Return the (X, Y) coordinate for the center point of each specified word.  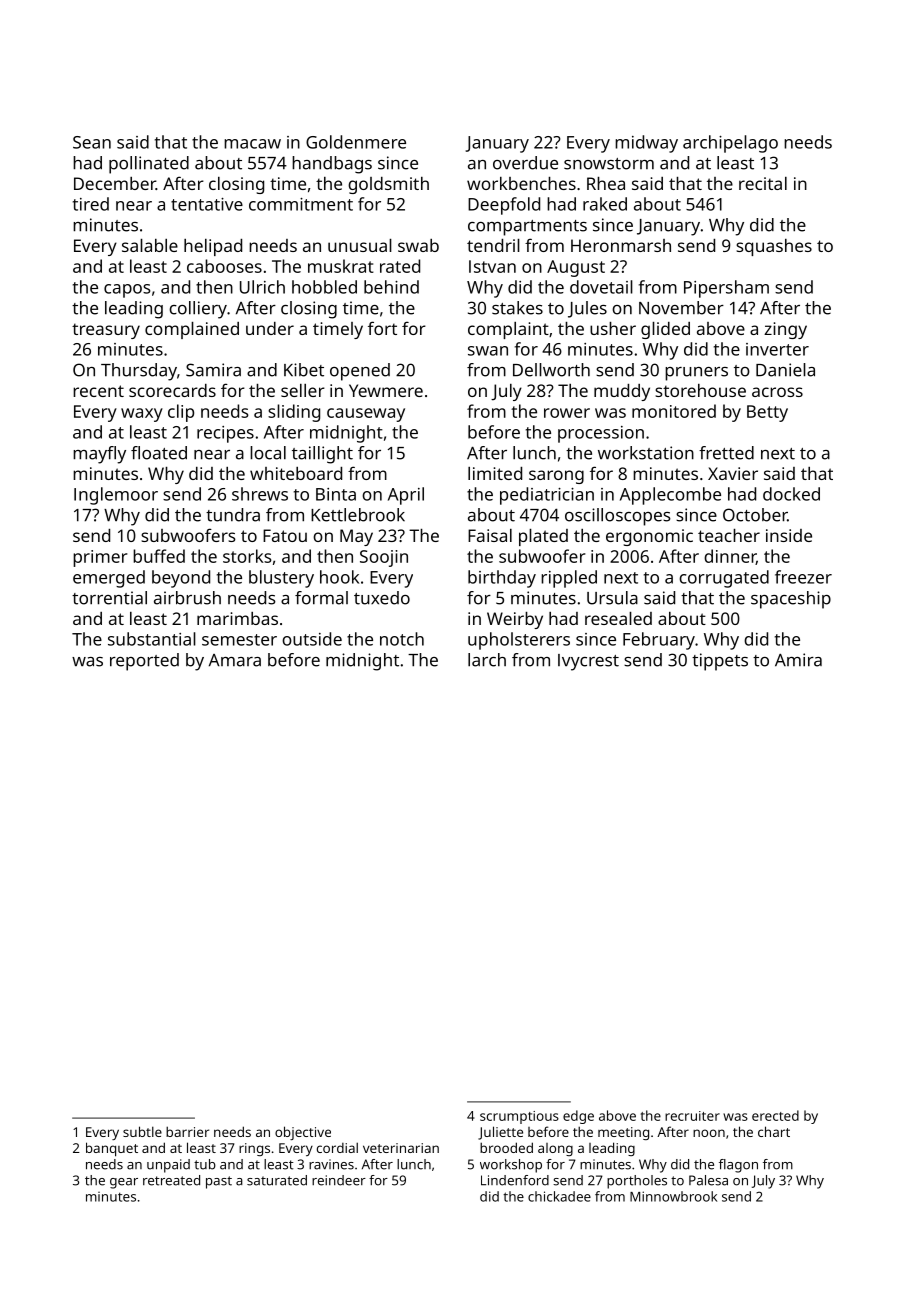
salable (150, 245)
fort (382, 328)
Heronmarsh (621, 245)
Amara (235, 660)
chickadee (559, 1196)
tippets (720, 662)
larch (487, 660)
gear (124, 1183)
